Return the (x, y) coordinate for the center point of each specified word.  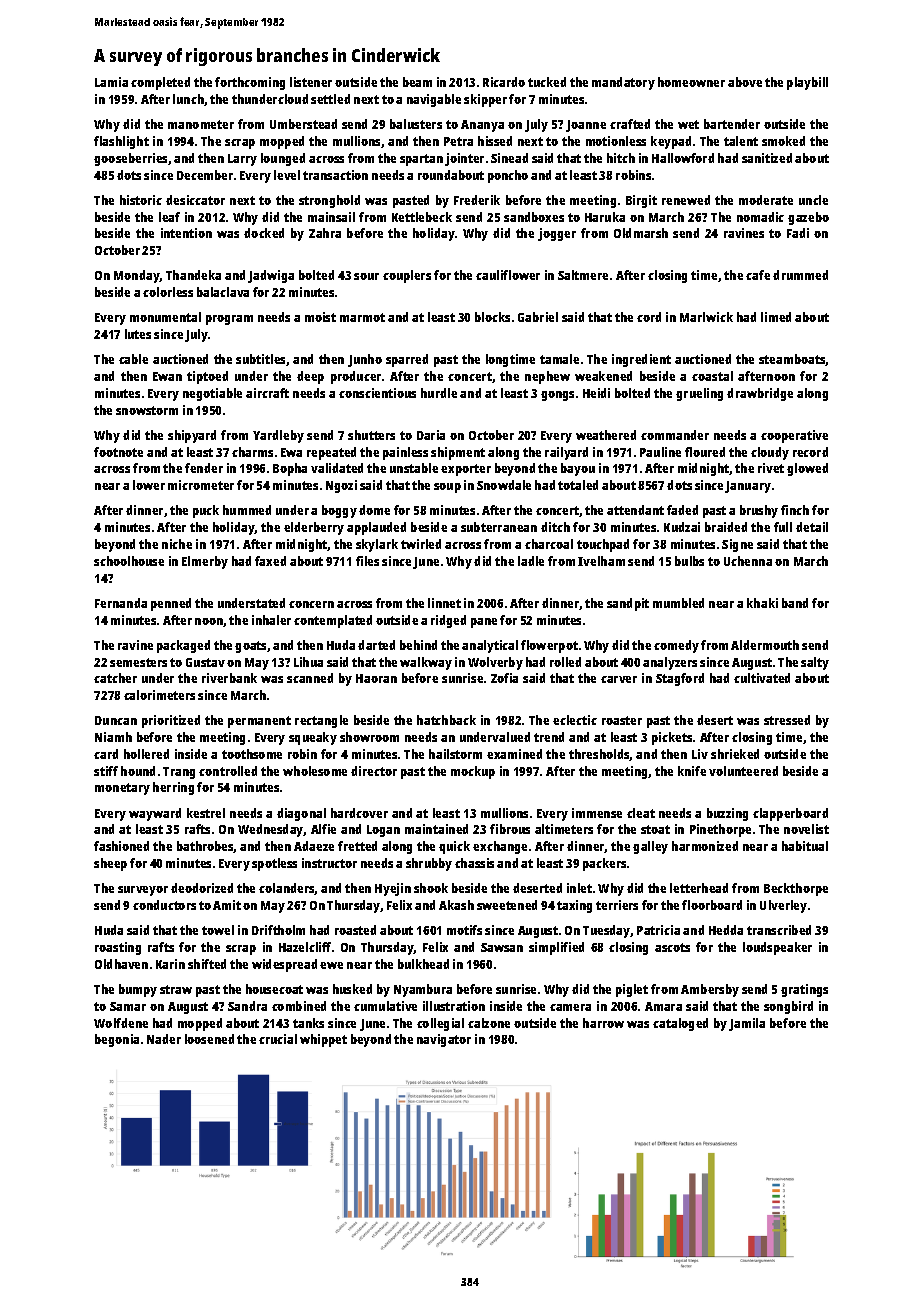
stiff (106, 771)
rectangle (321, 721)
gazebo (808, 218)
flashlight (121, 142)
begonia (117, 1040)
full (783, 527)
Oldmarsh (641, 233)
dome (374, 510)
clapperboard (790, 814)
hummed (247, 510)
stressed (787, 720)
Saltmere (583, 275)
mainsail (331, 217)
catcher (115, 678)
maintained (436, 829)
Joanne (586, 126)
